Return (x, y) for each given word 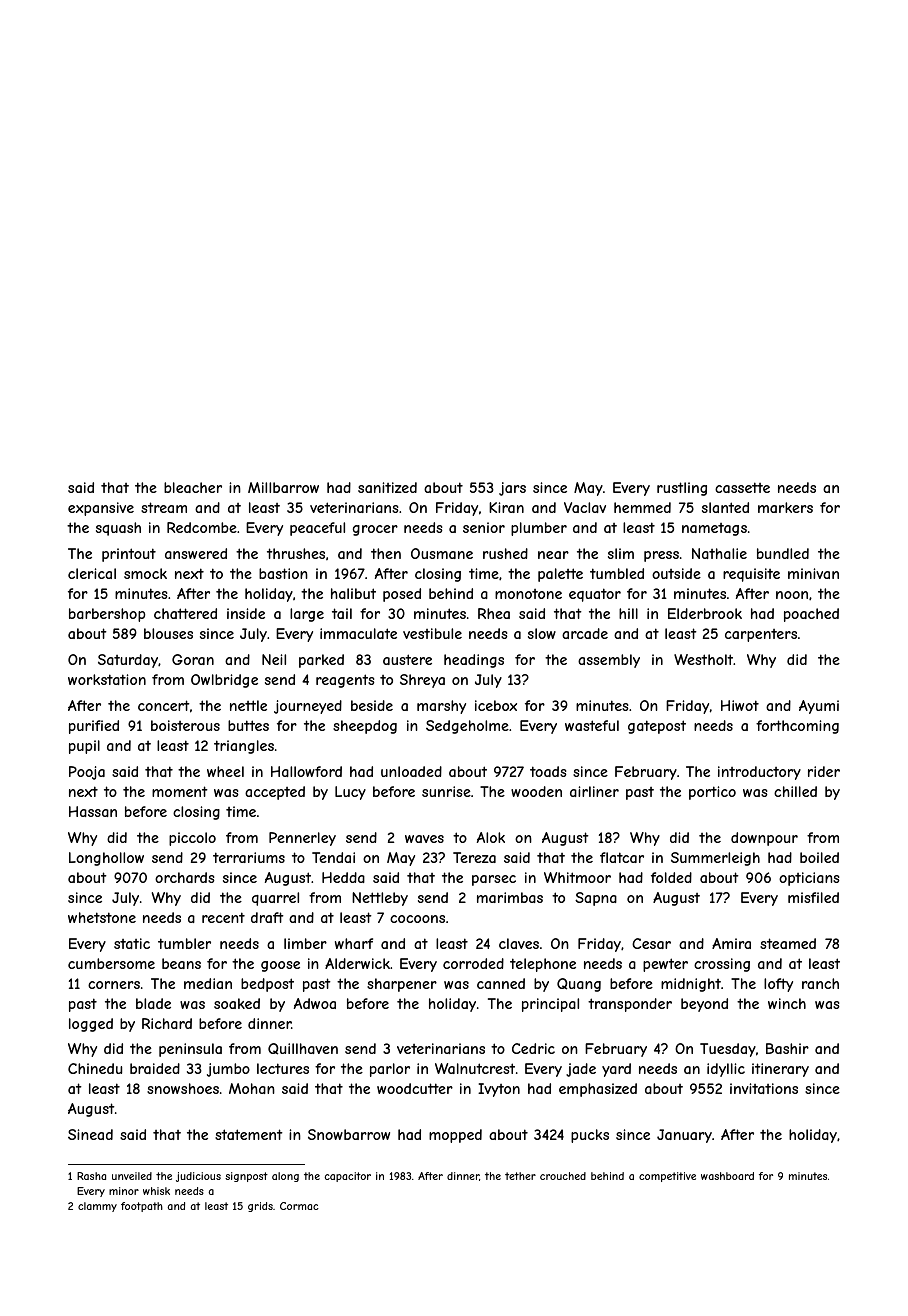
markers (785, 507)
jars (512, 489)
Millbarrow (283, 487)
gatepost (657, 727)
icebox (496, 705)
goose (280, 966)
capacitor (347, 1177)
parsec (494, 880)
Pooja (87, 773)
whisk (156, 1191)
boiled (819, 857)
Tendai (333, 857)
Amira (731, 943)
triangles (244, 747)
